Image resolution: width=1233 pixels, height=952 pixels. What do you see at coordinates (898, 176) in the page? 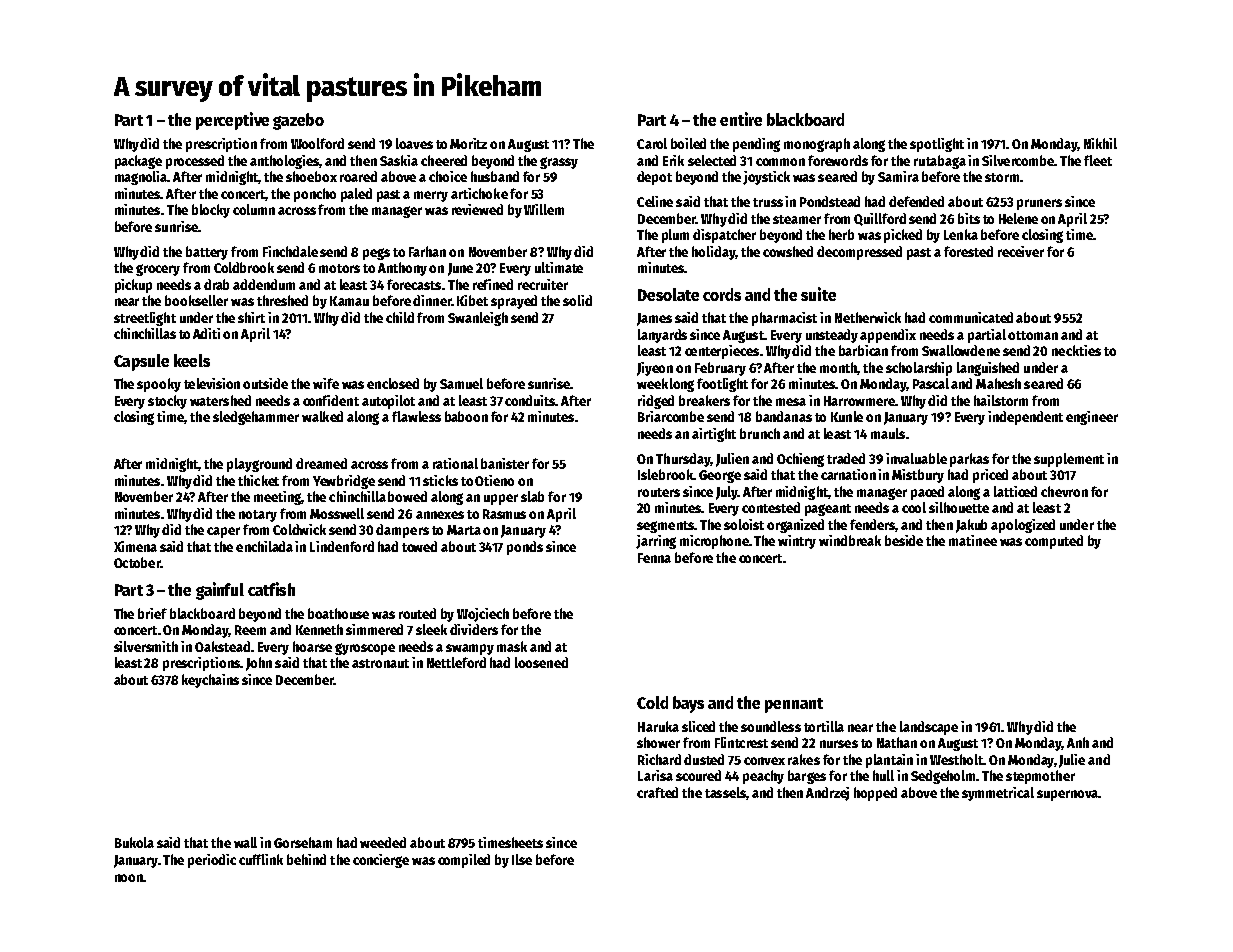
I see `Samira` at bounding box center [898, 176].
